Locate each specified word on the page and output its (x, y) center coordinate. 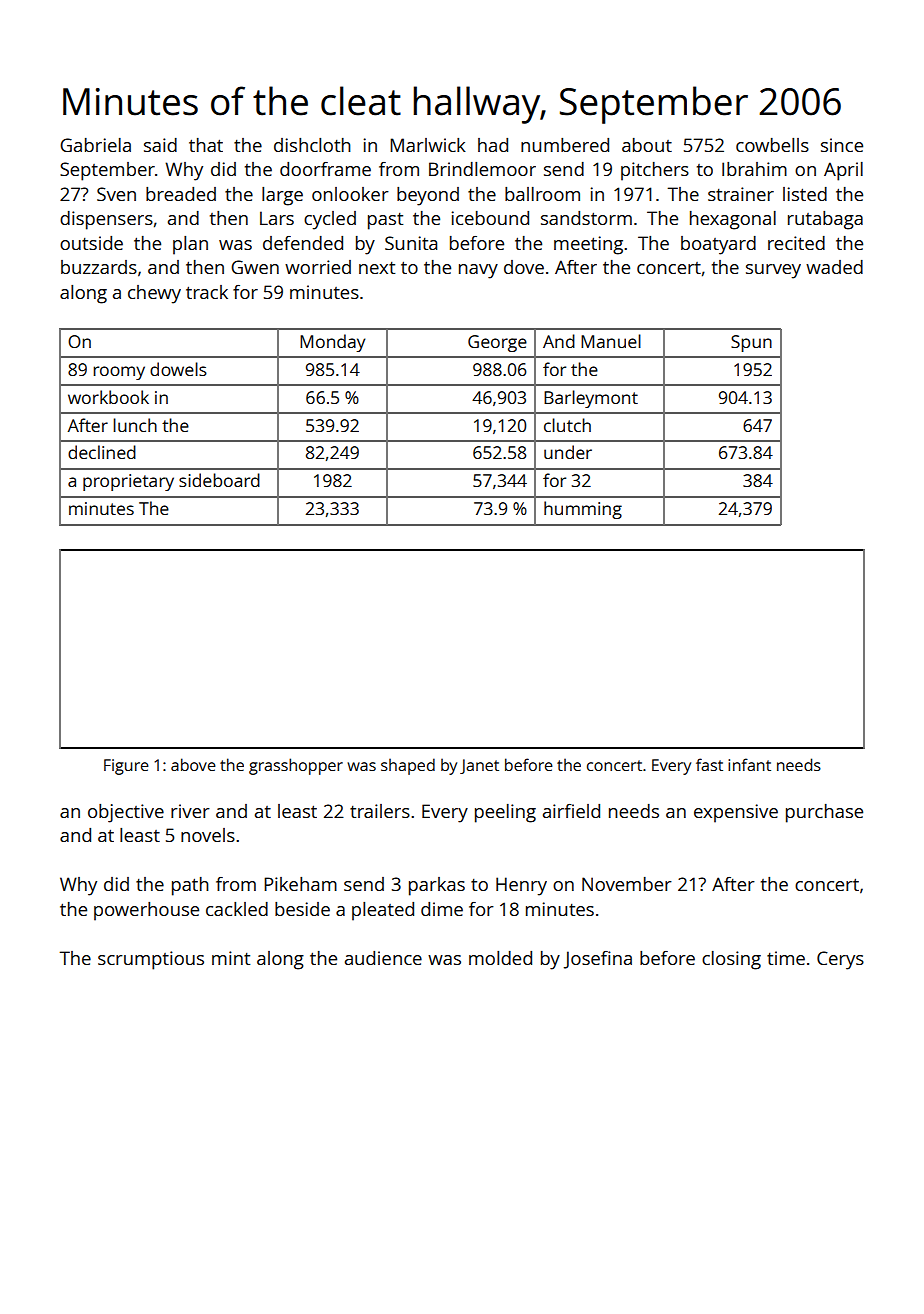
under (568, 452)
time (786, 958)
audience (383, 958)
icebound (490, 218)
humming (583, 510)
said (160, 145)
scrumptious (151, 960)
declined (102, 452)
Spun (751, 343)
